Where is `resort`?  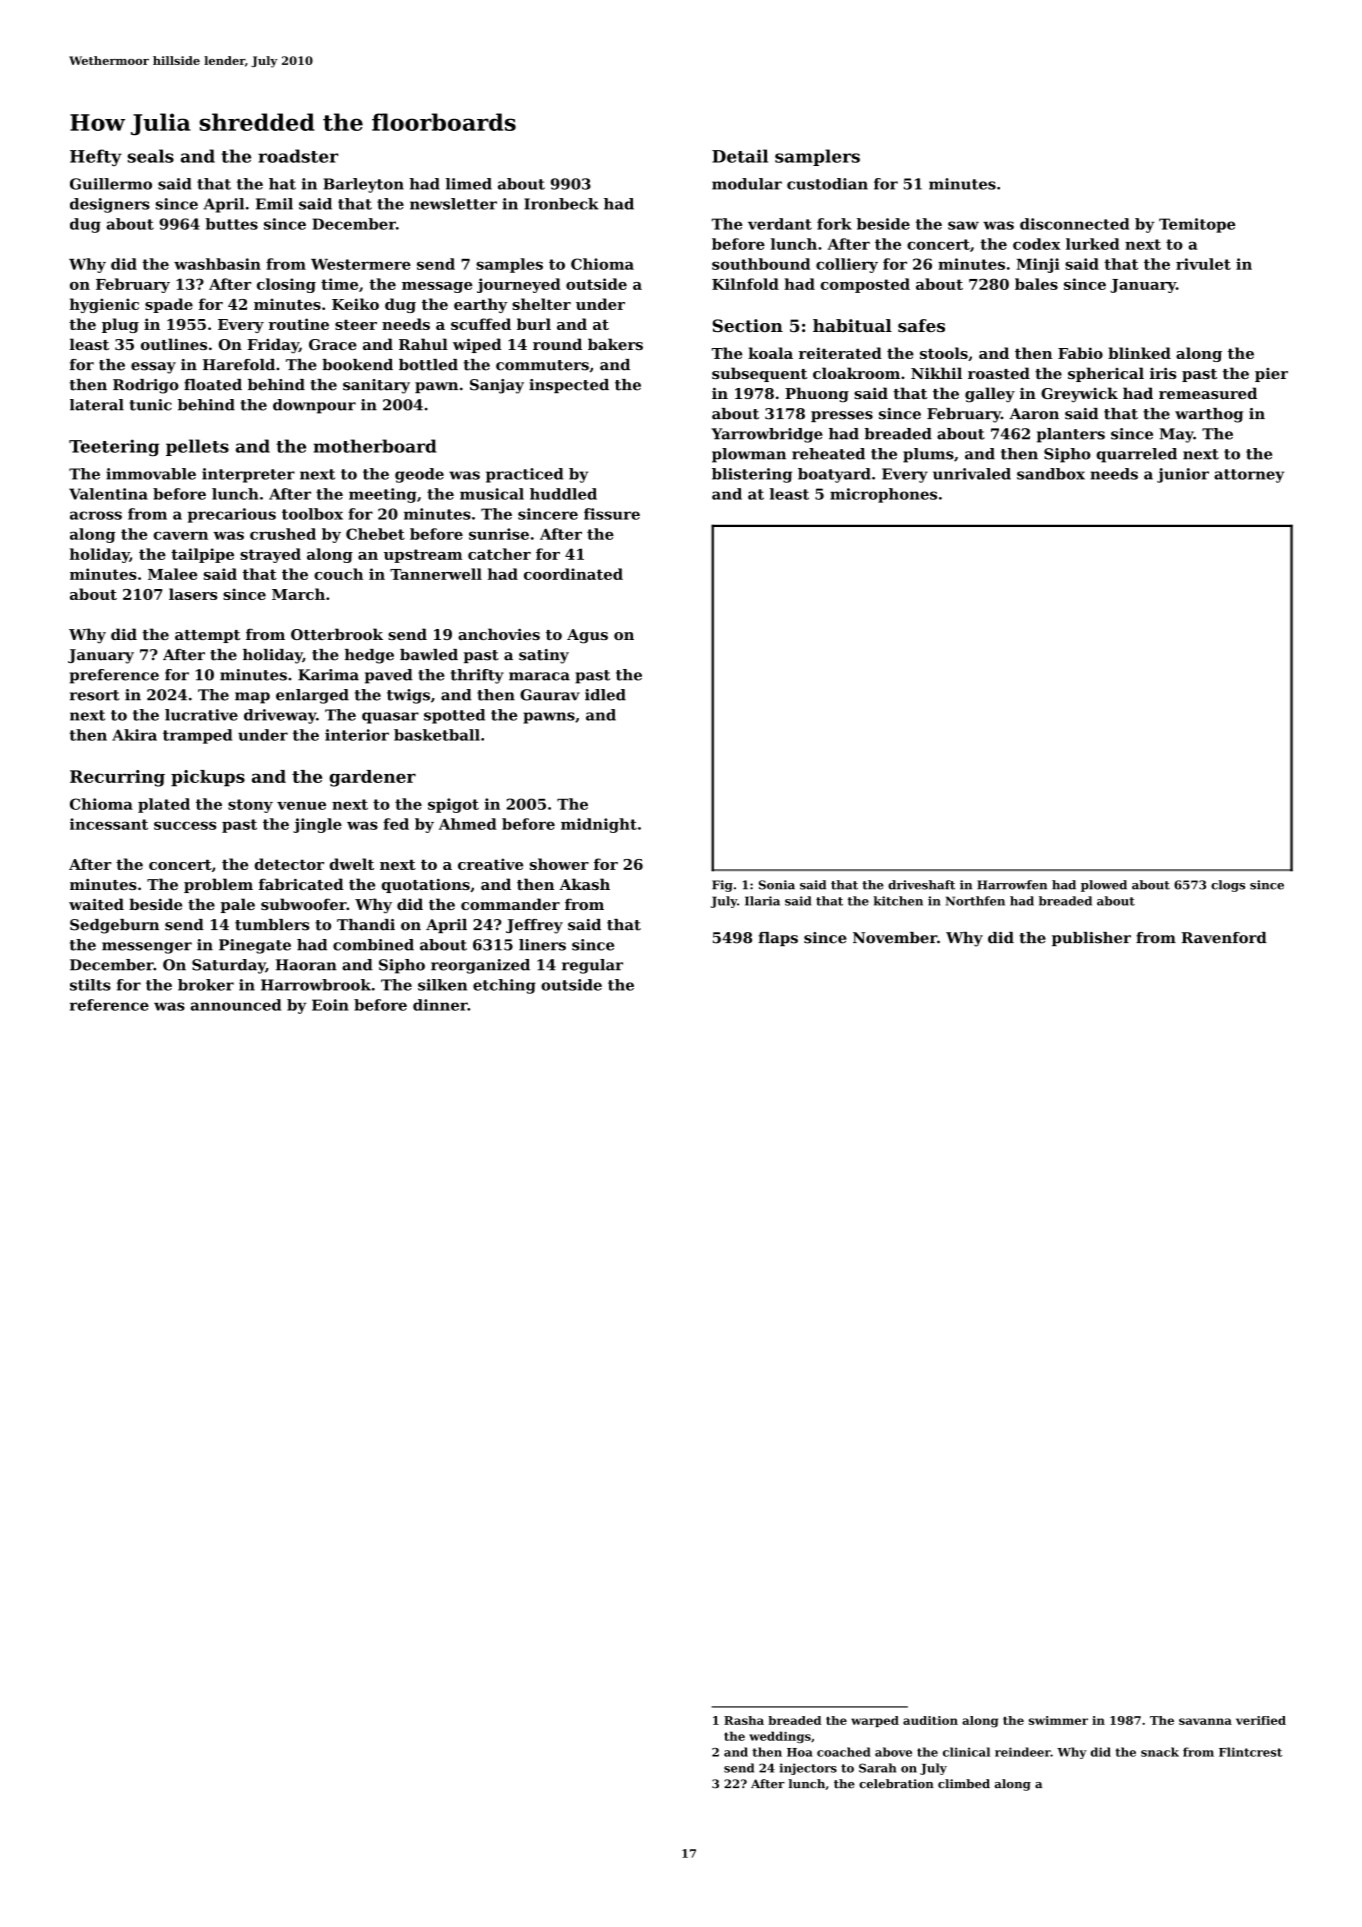
resort is located at coordinates (94, 695).
